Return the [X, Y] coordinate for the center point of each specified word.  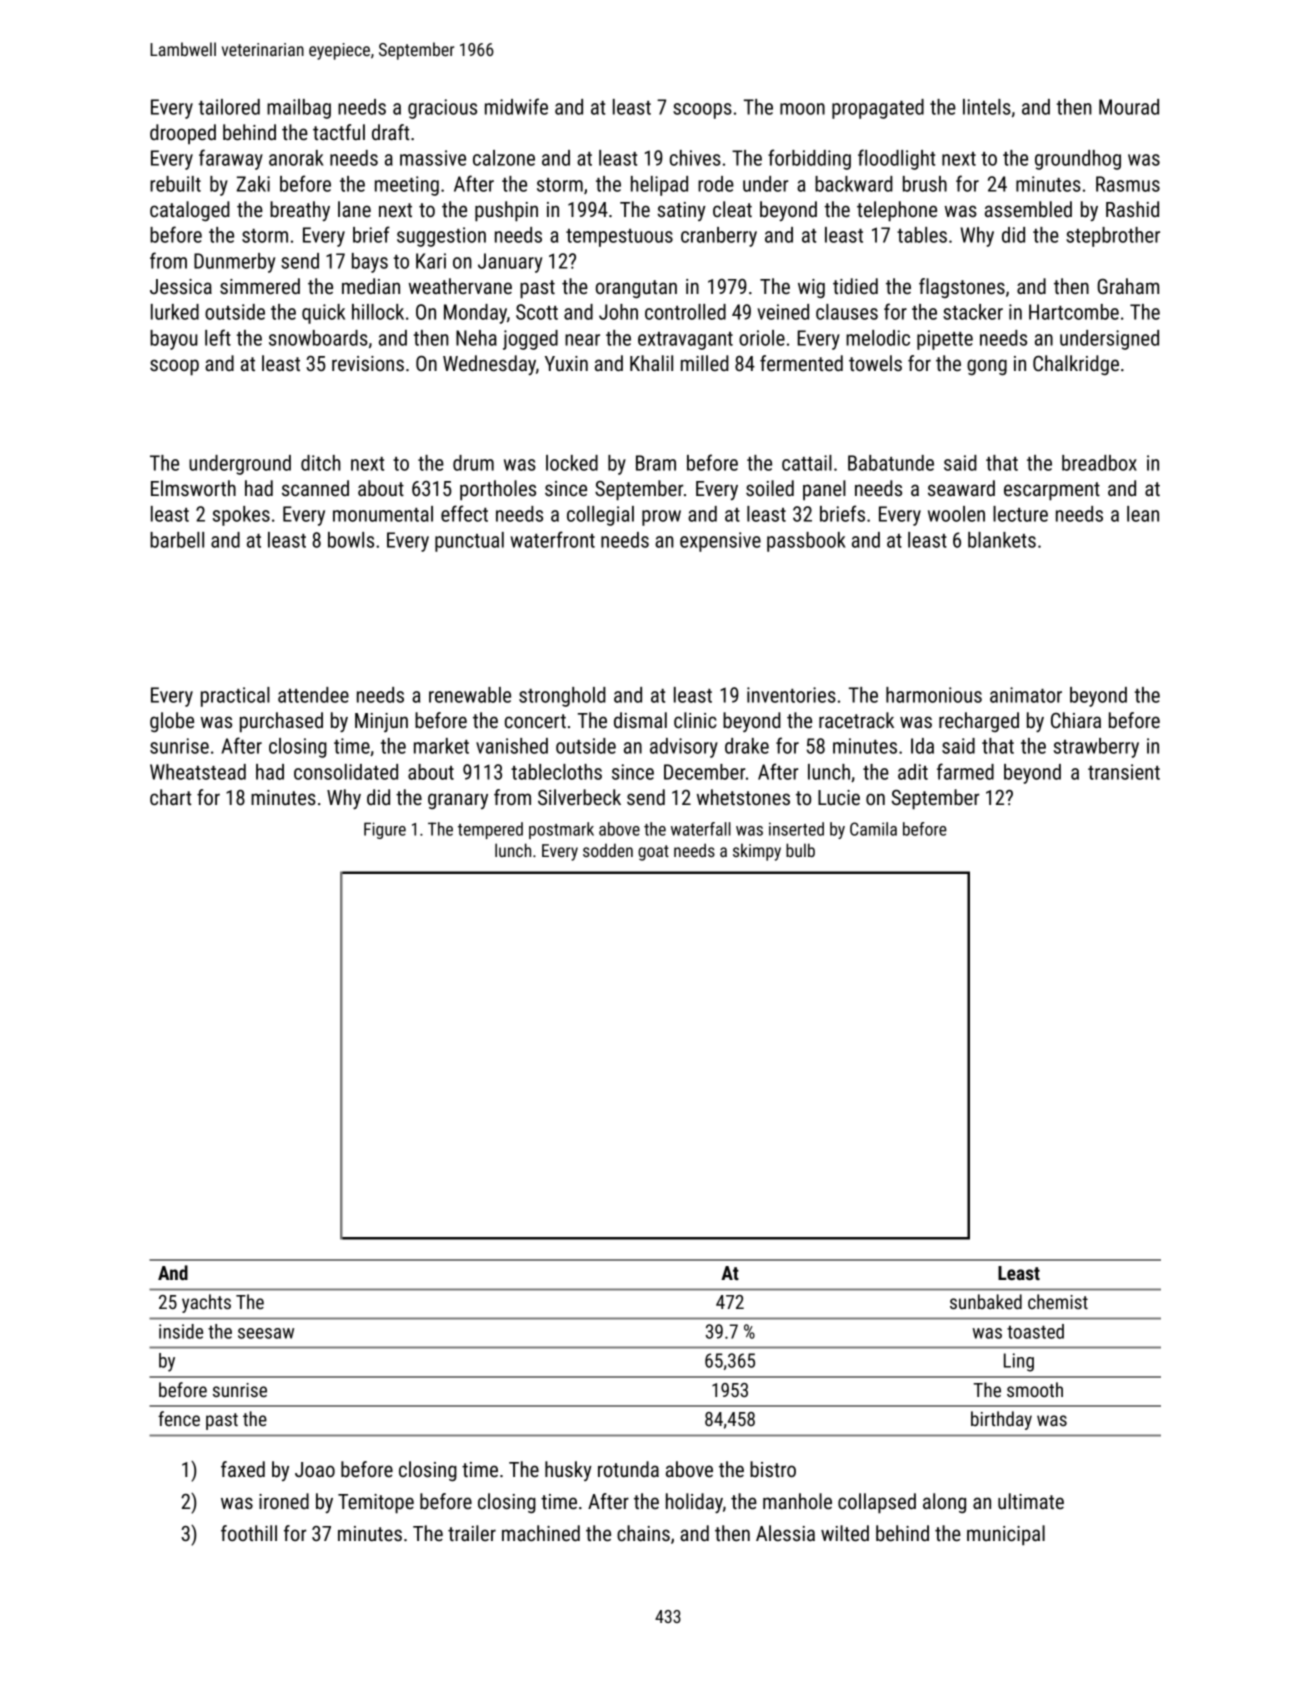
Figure [385, 830]
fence [179, 1418]
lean [1143, 514]
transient [1124, 772]
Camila [873, 829]
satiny [682, 211]
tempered [490, 830]
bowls [351, 540]
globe [172, 722]
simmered [260, 286]
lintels [987, 107]
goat [653, 853]
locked [572, 463]
